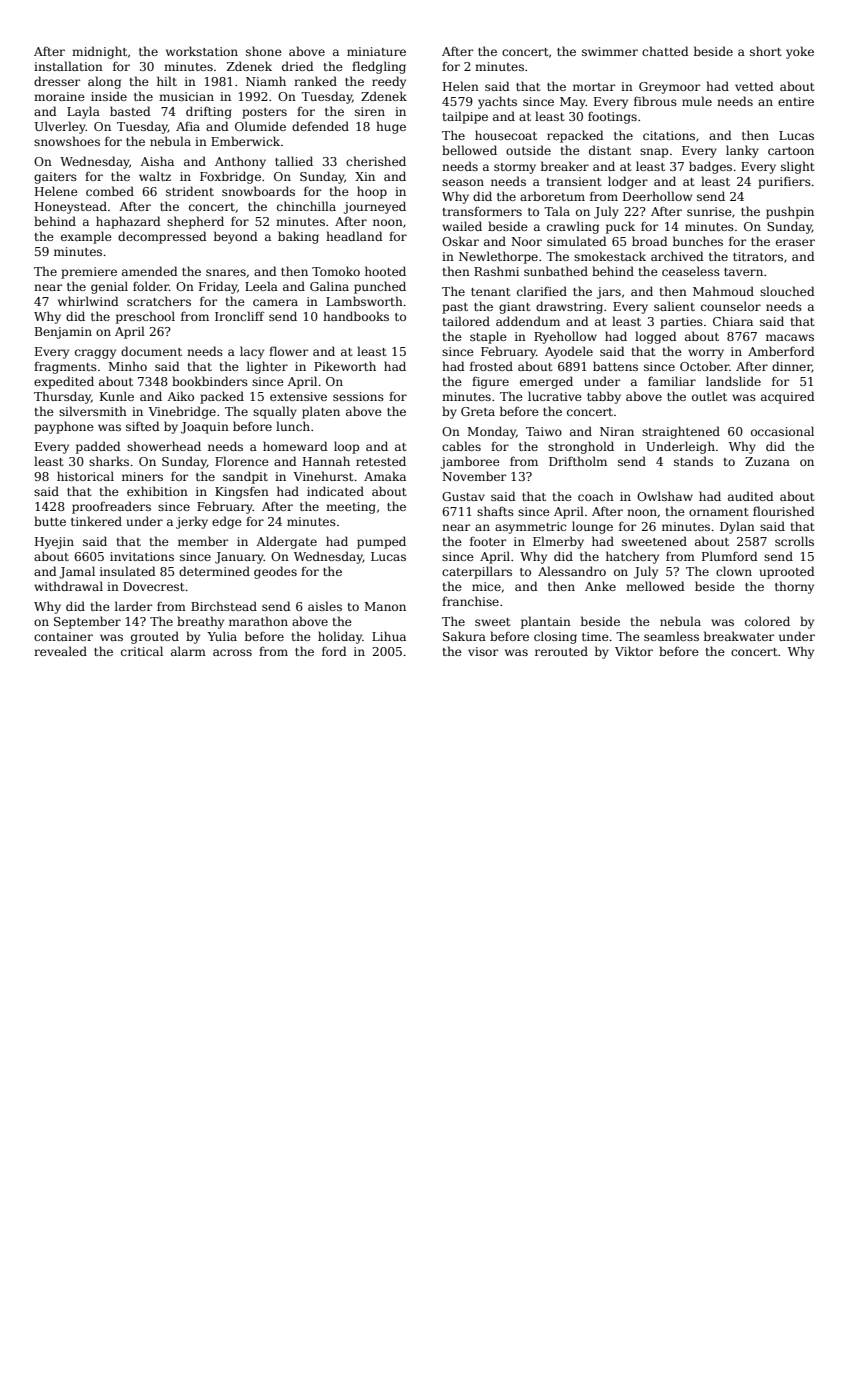 This image has height=1400, width=849. I want to click on defended, so click(320, 126).
